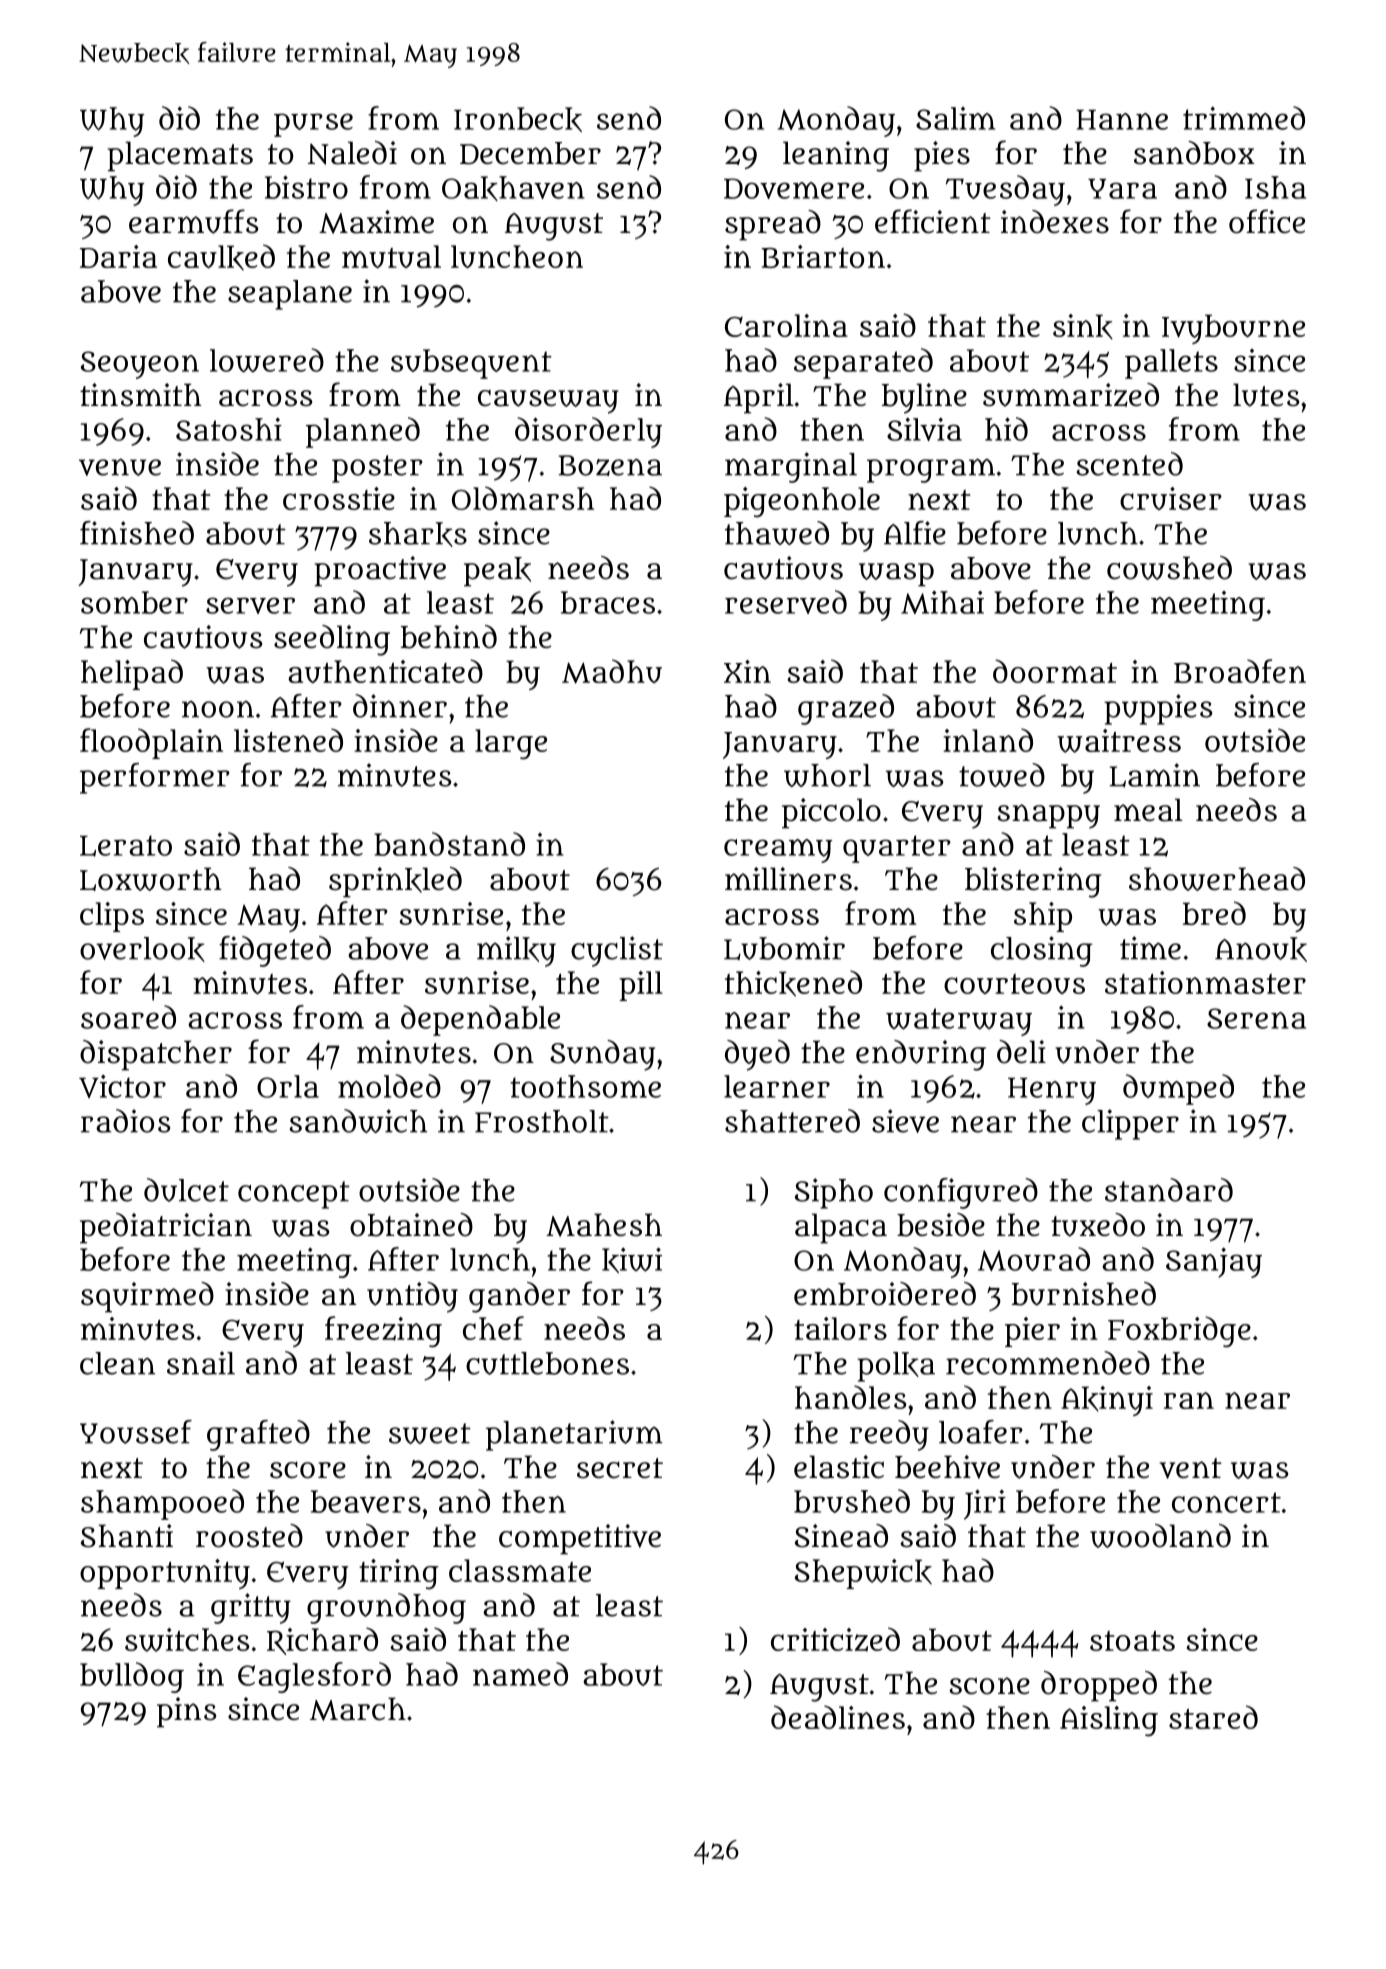  I want to click on stationmaster, so click(1205, 982).
